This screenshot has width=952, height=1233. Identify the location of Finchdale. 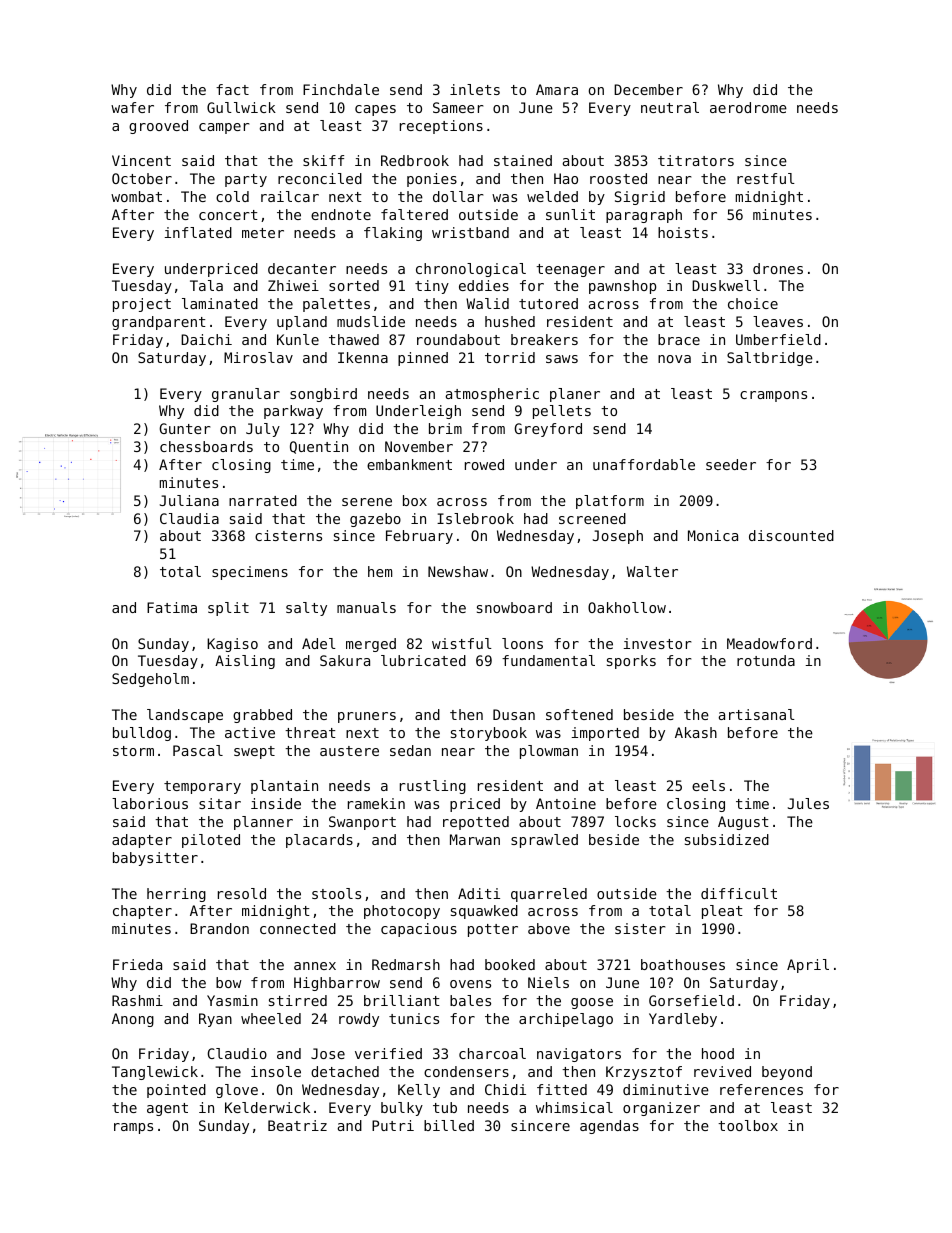
(341, 89).
